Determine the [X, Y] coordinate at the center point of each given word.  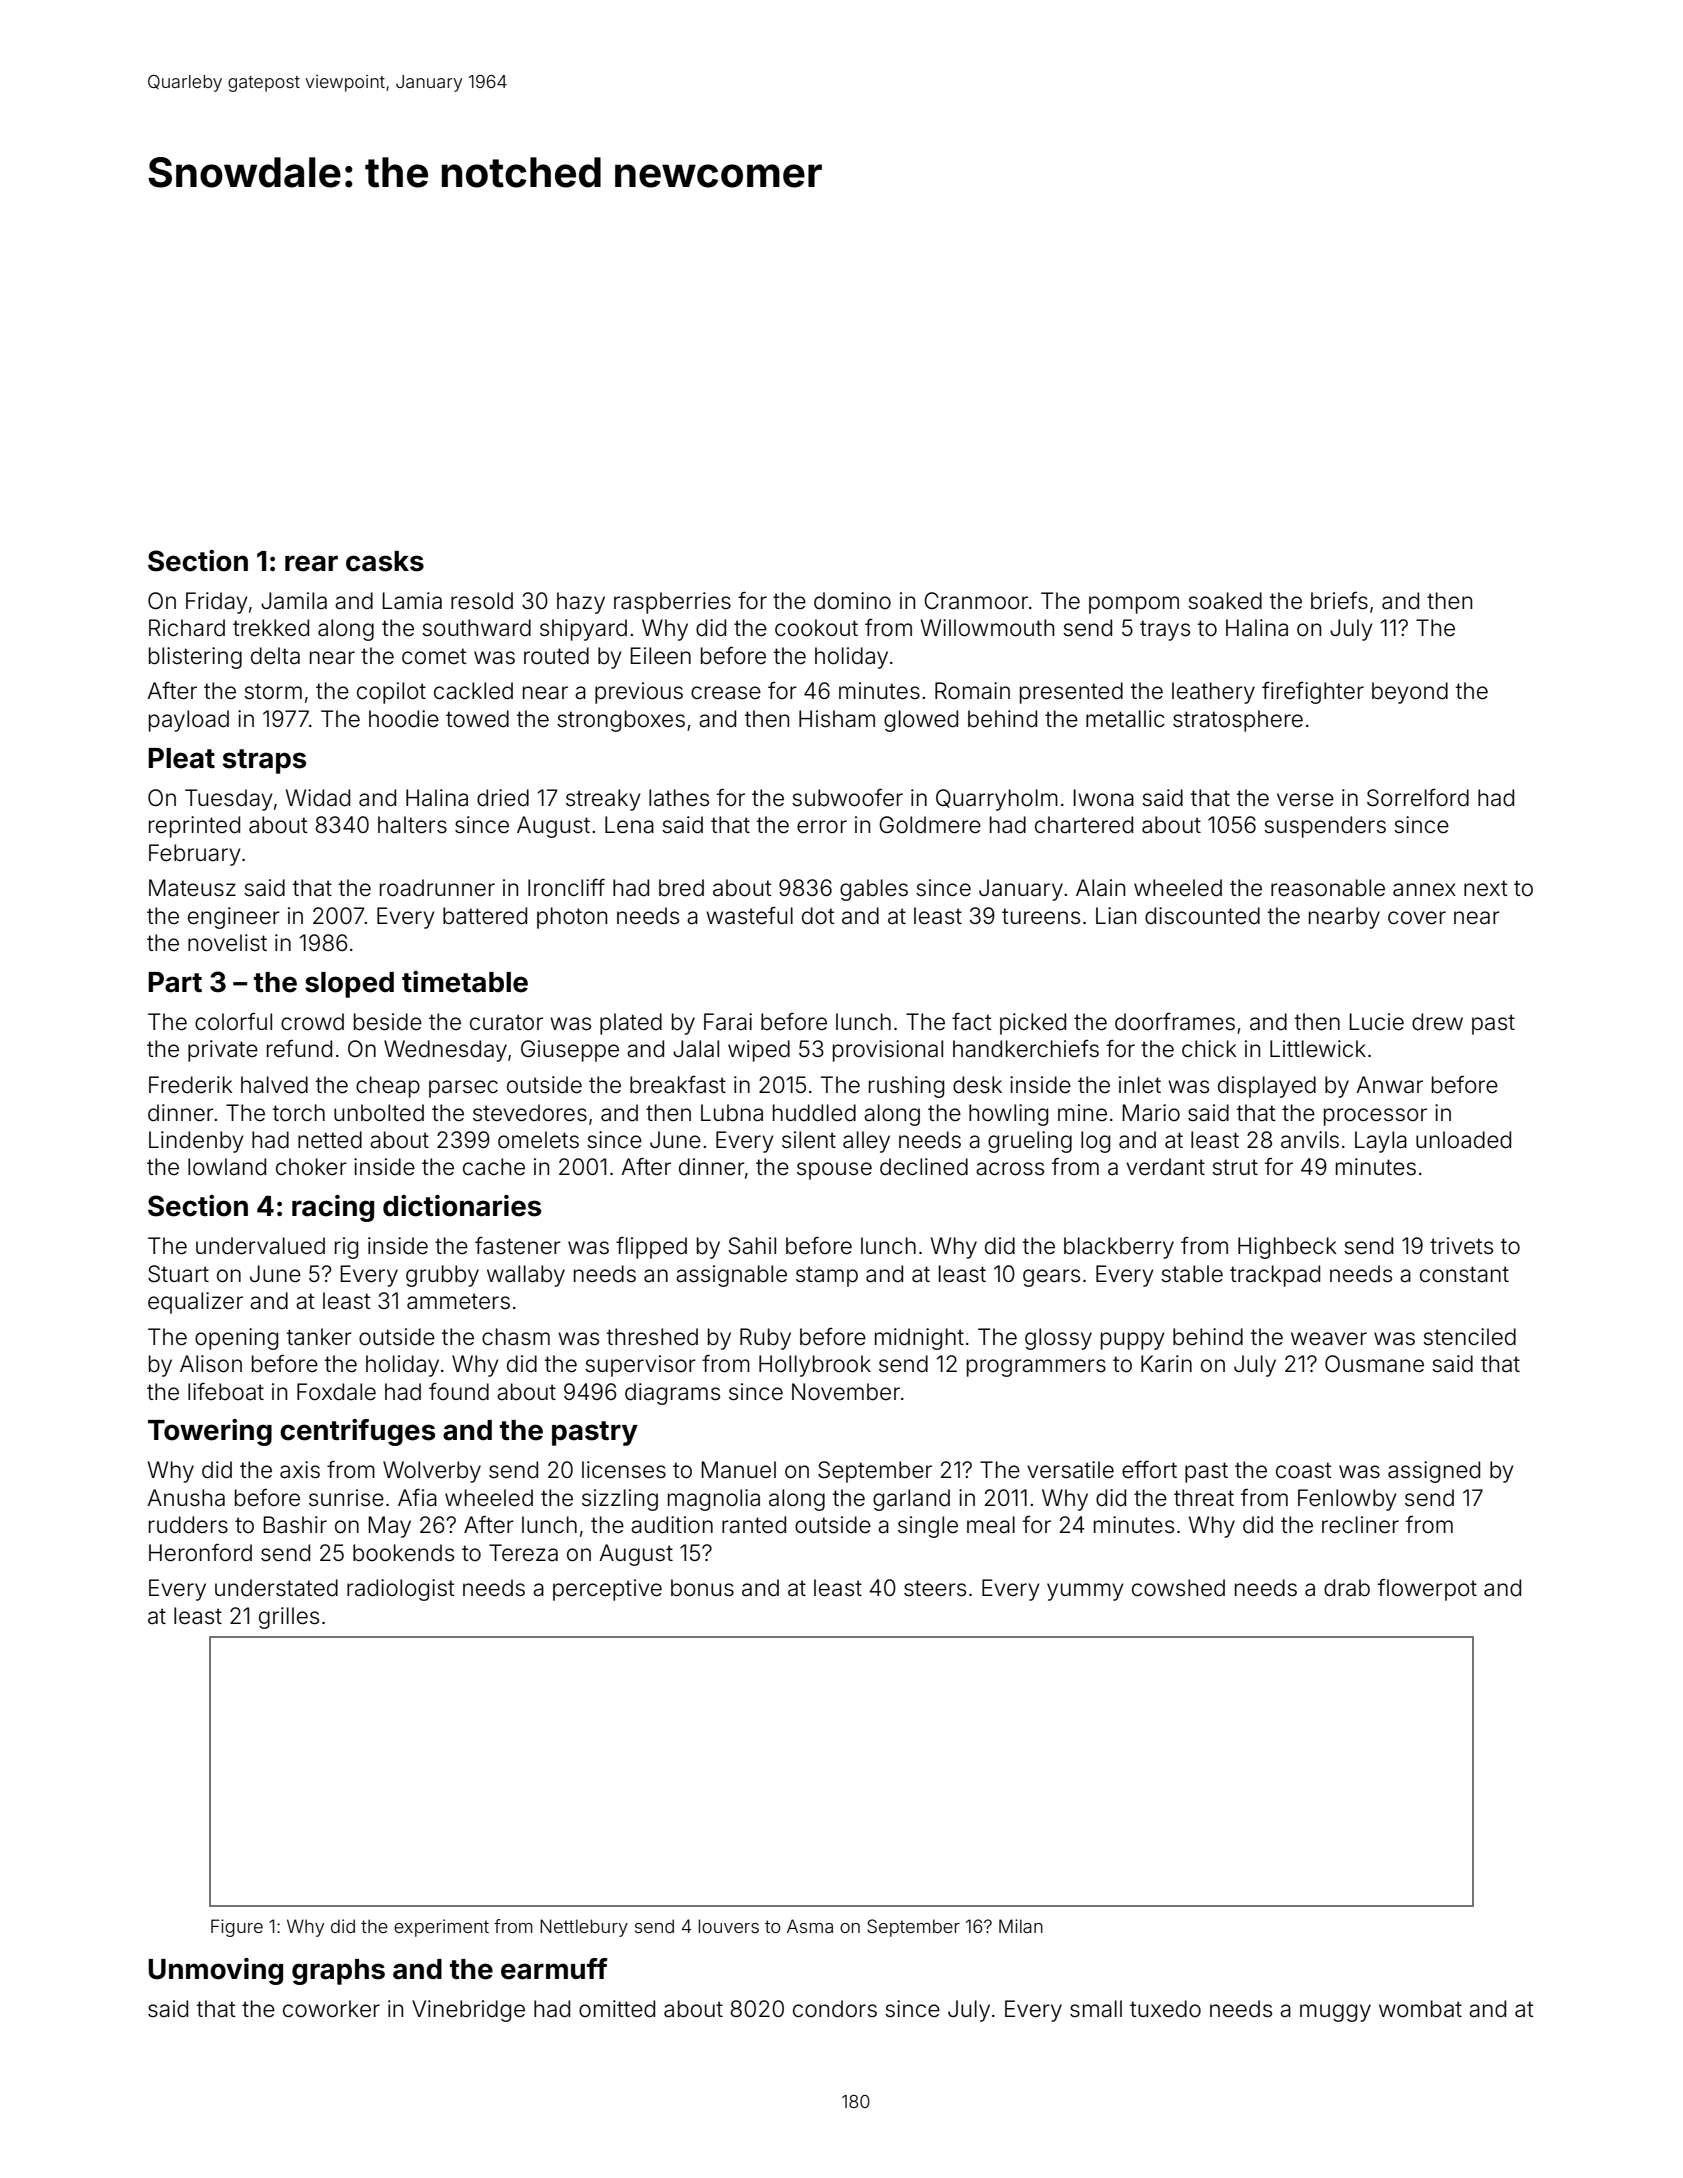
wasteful [749, 916]
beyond [1410, 693]
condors [835, 2009]
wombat [1420, 2009]
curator [506, 1022]
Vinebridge [468, 2011]
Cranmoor [976, 601]
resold [482, 601]
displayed [1267, 1087]
